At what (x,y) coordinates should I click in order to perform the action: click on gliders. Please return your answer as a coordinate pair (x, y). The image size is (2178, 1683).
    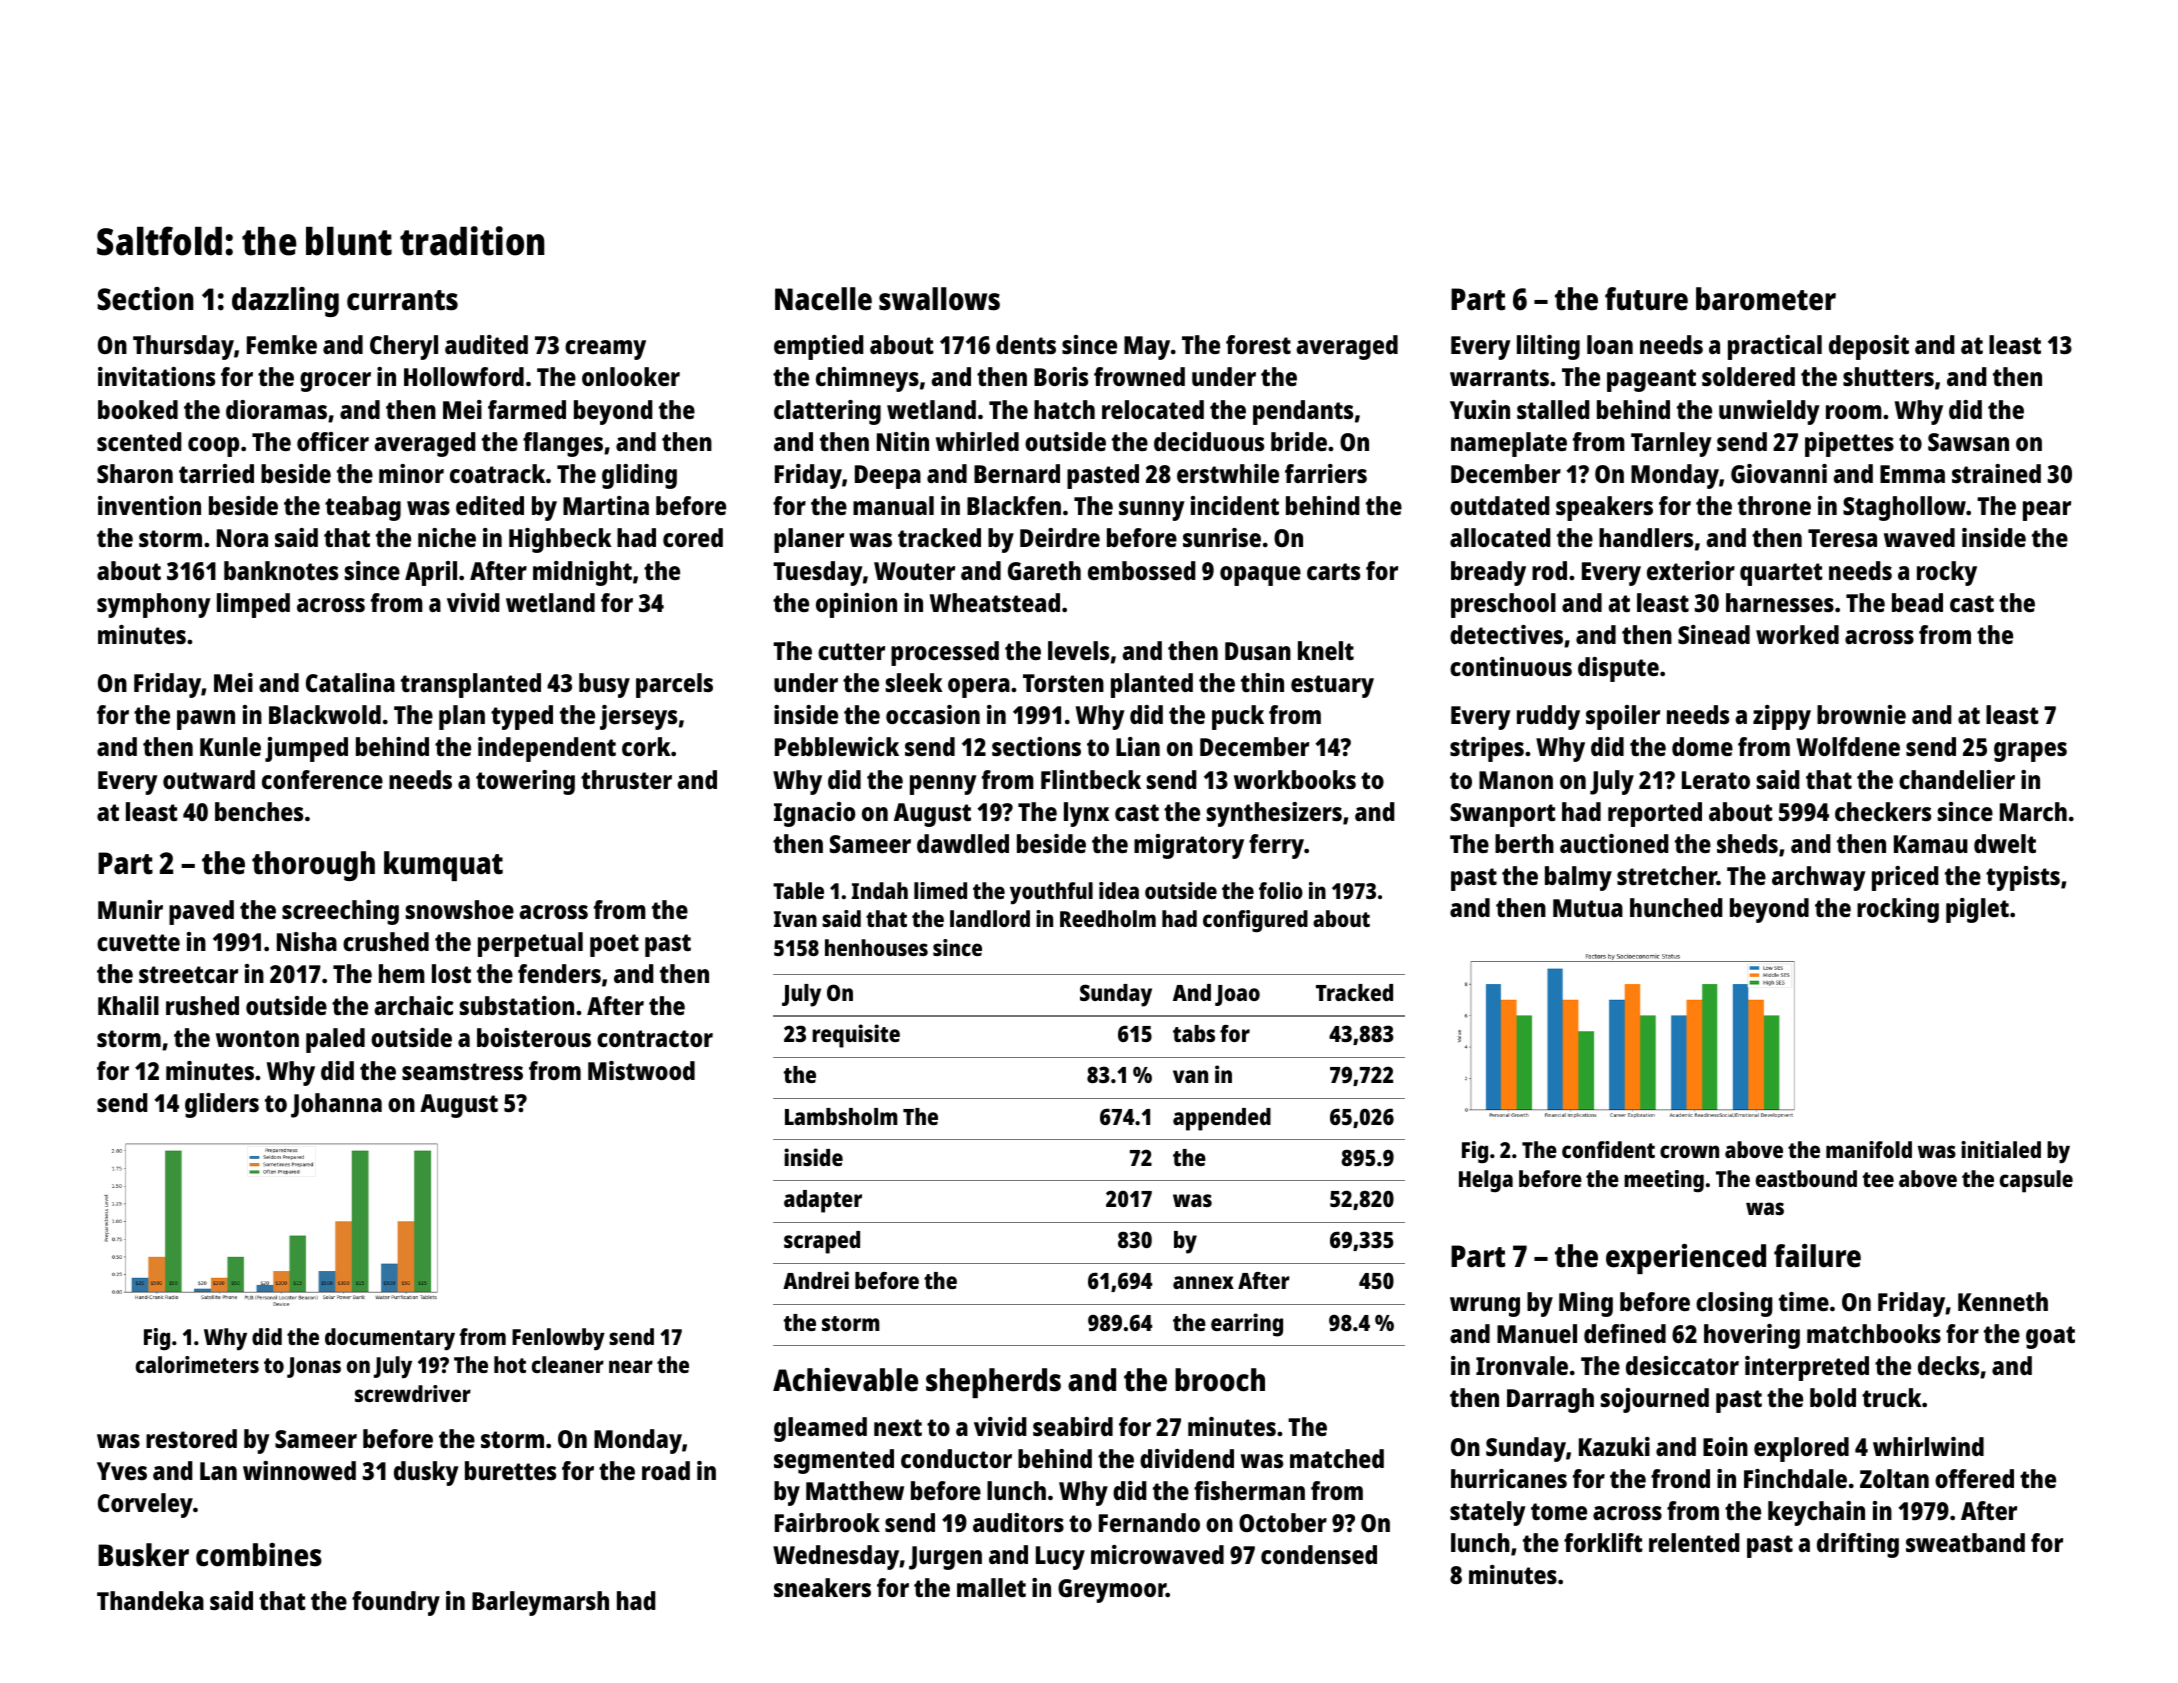
    Looking at the image, I should click on (222, 1105).
